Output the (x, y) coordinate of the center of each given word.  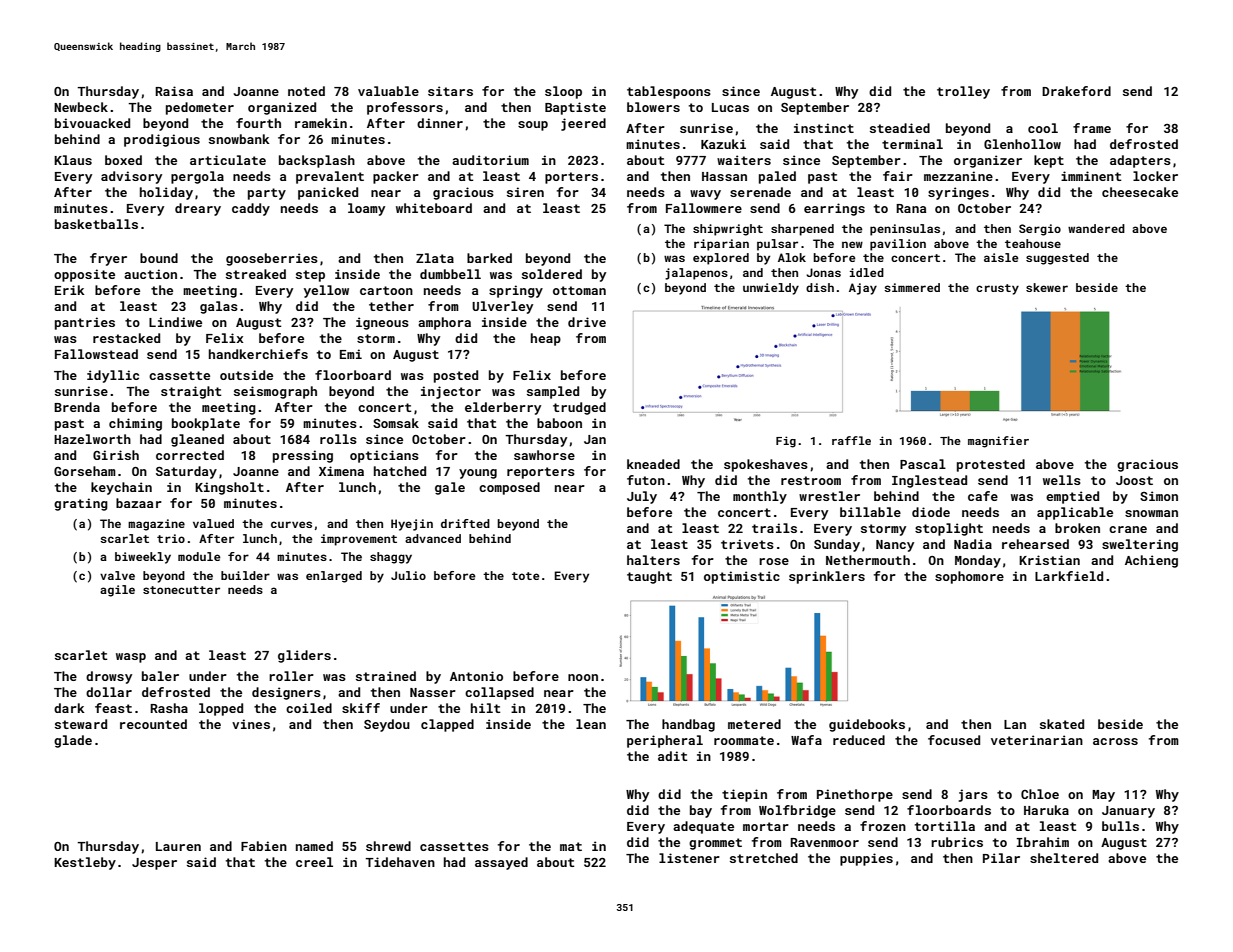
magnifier (998, 442)
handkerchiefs (258, 354)
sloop (563, 92)
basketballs (96, 224)
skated (1062, 724)
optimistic (742, 577)
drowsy (109, 677)
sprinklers (827, 577)
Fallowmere (704, 208)
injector (451, 392)
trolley (963, 92)
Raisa (174, 91)
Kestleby (85, 863)
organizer (988, 161)
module (199, 556)
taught (649, 577)
